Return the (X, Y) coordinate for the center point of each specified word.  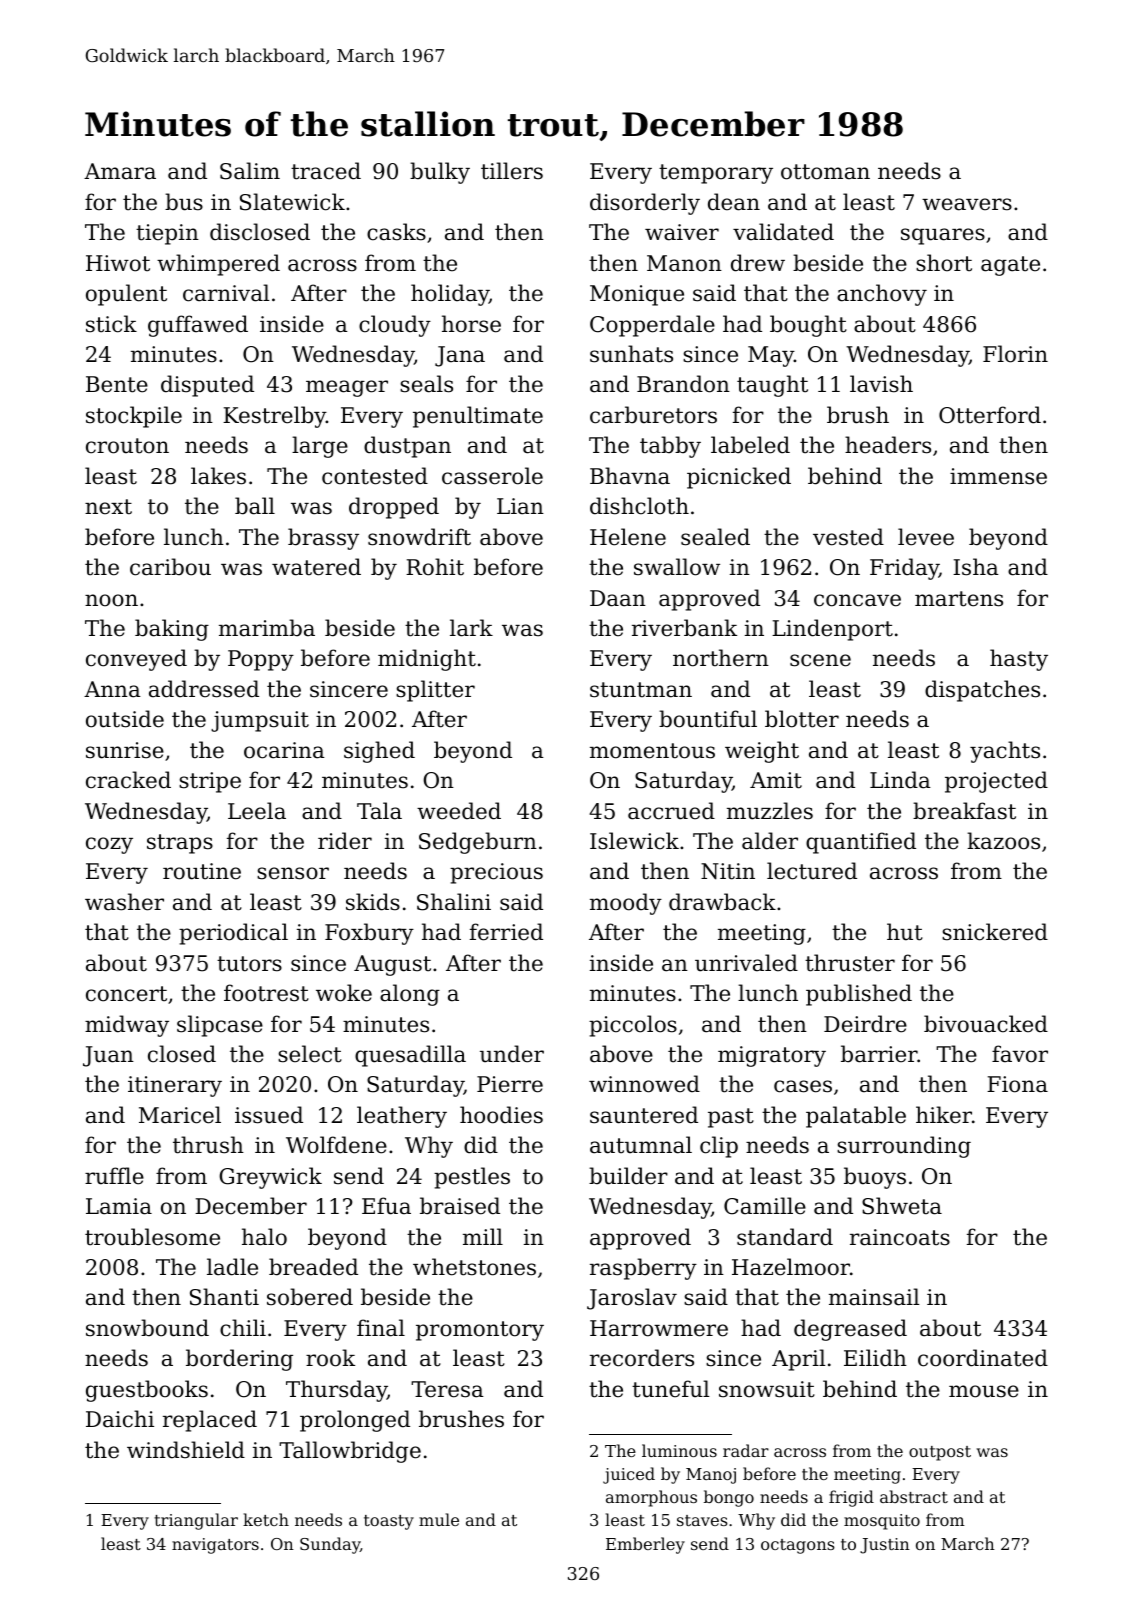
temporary (716, 174)
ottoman (825, 172)
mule (439, 1519)
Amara (120, 171)
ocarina (284, 750)
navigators (215, 1546)
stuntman (641, 690)
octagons (798, 1546)
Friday (904, 569)
